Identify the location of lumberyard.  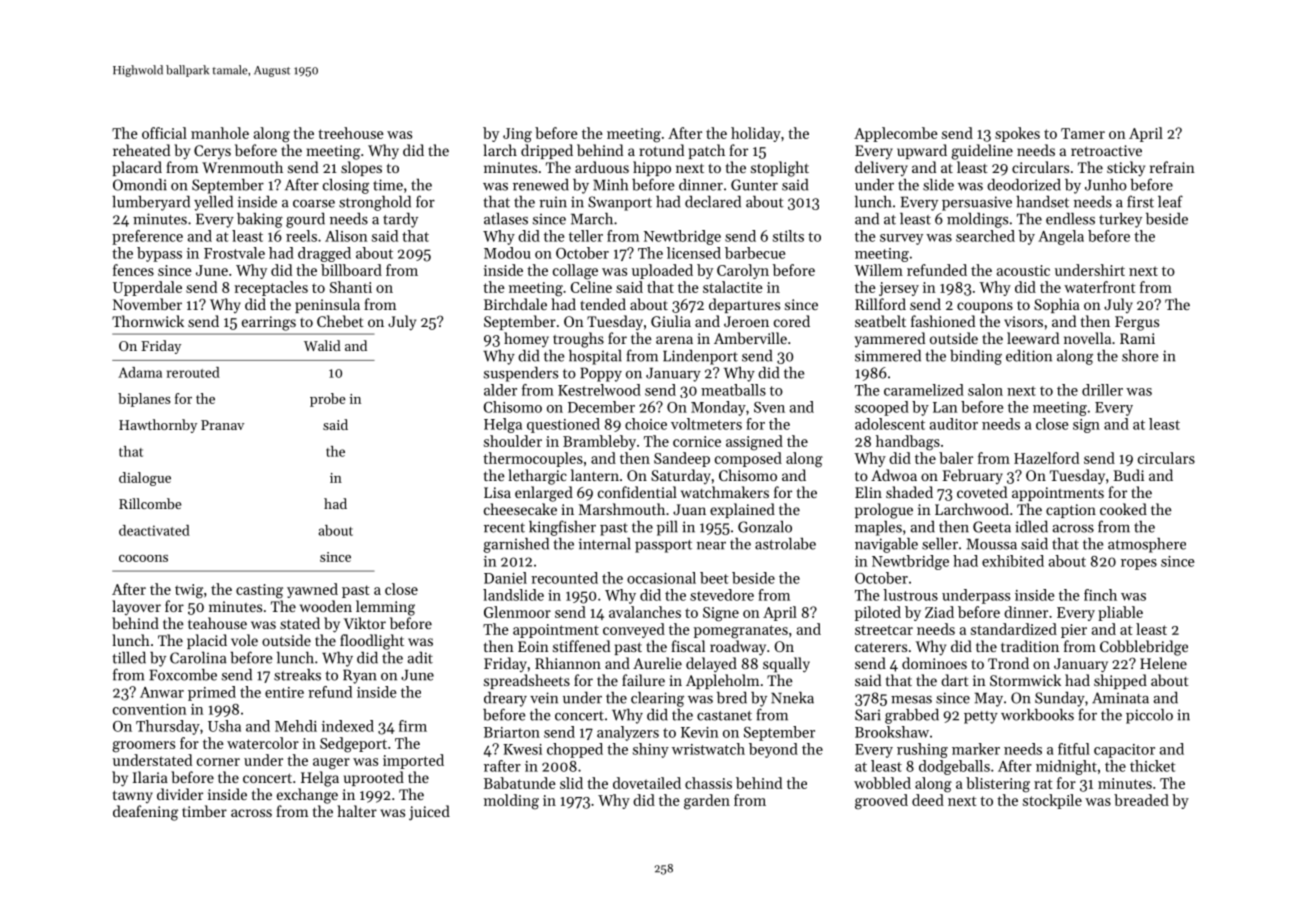
(151, 203).
